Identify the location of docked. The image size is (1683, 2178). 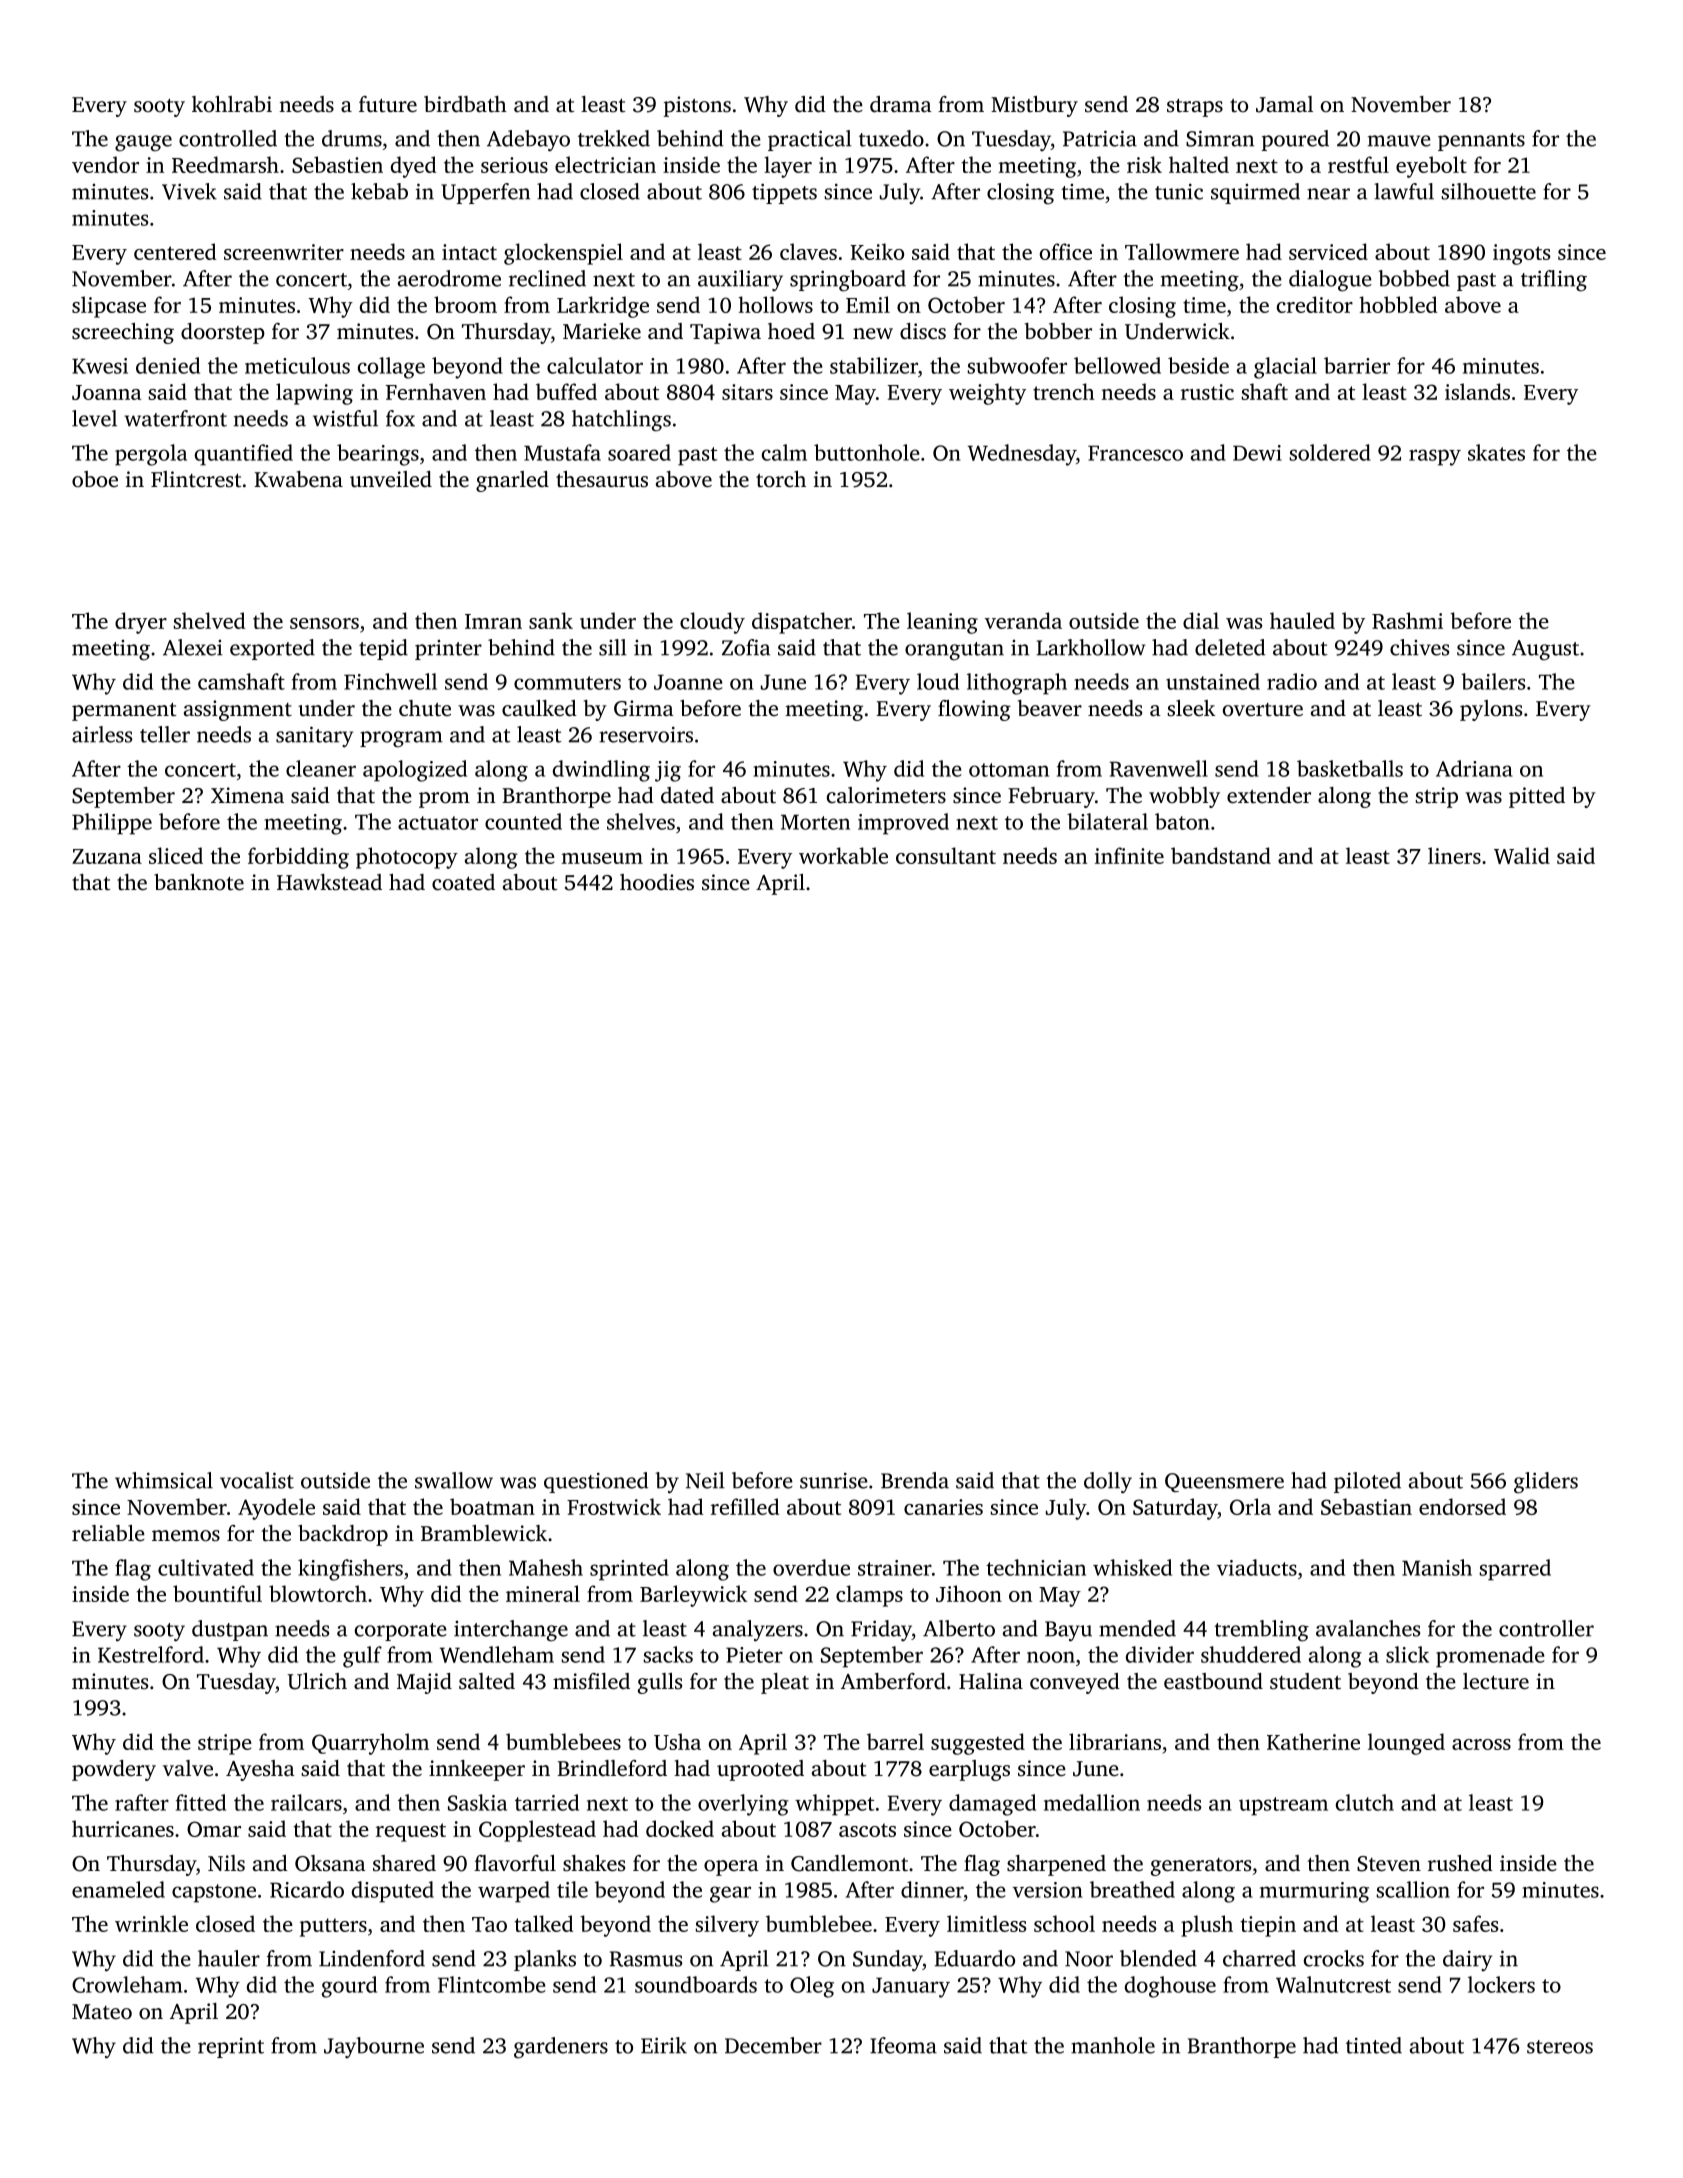
(680, 1828).
